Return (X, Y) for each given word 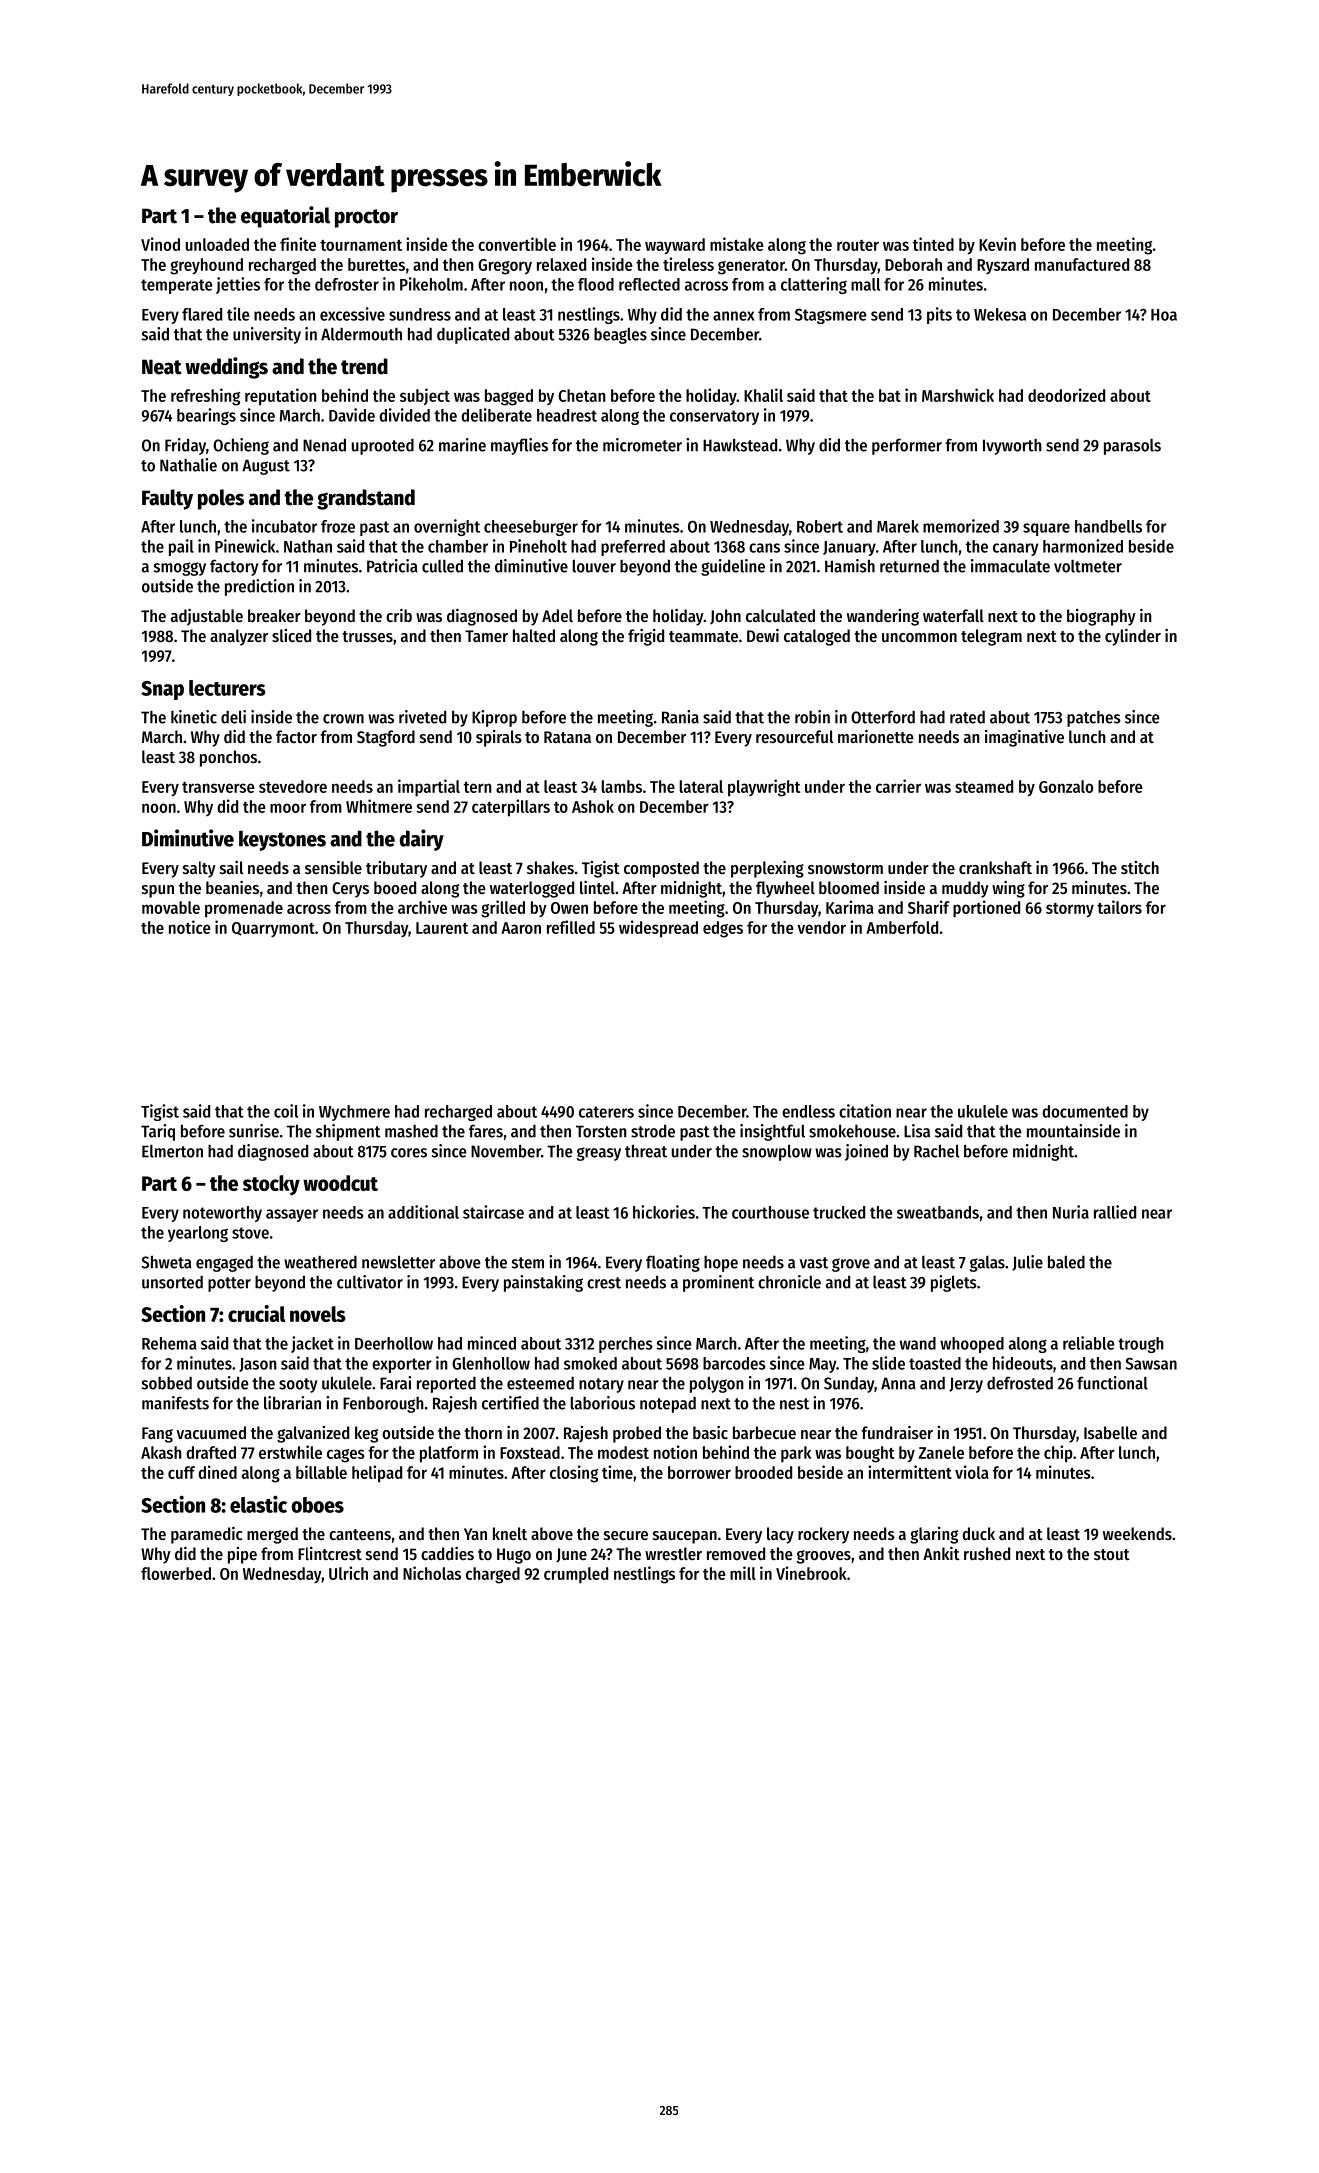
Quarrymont (273, 929)
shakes (550, 867)
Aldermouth (361, 334)
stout (1112, 1554)
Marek (898, 526)
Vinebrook (811, 1573)
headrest (567, 415)
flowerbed (176, 1573)
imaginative (1024, 738)
